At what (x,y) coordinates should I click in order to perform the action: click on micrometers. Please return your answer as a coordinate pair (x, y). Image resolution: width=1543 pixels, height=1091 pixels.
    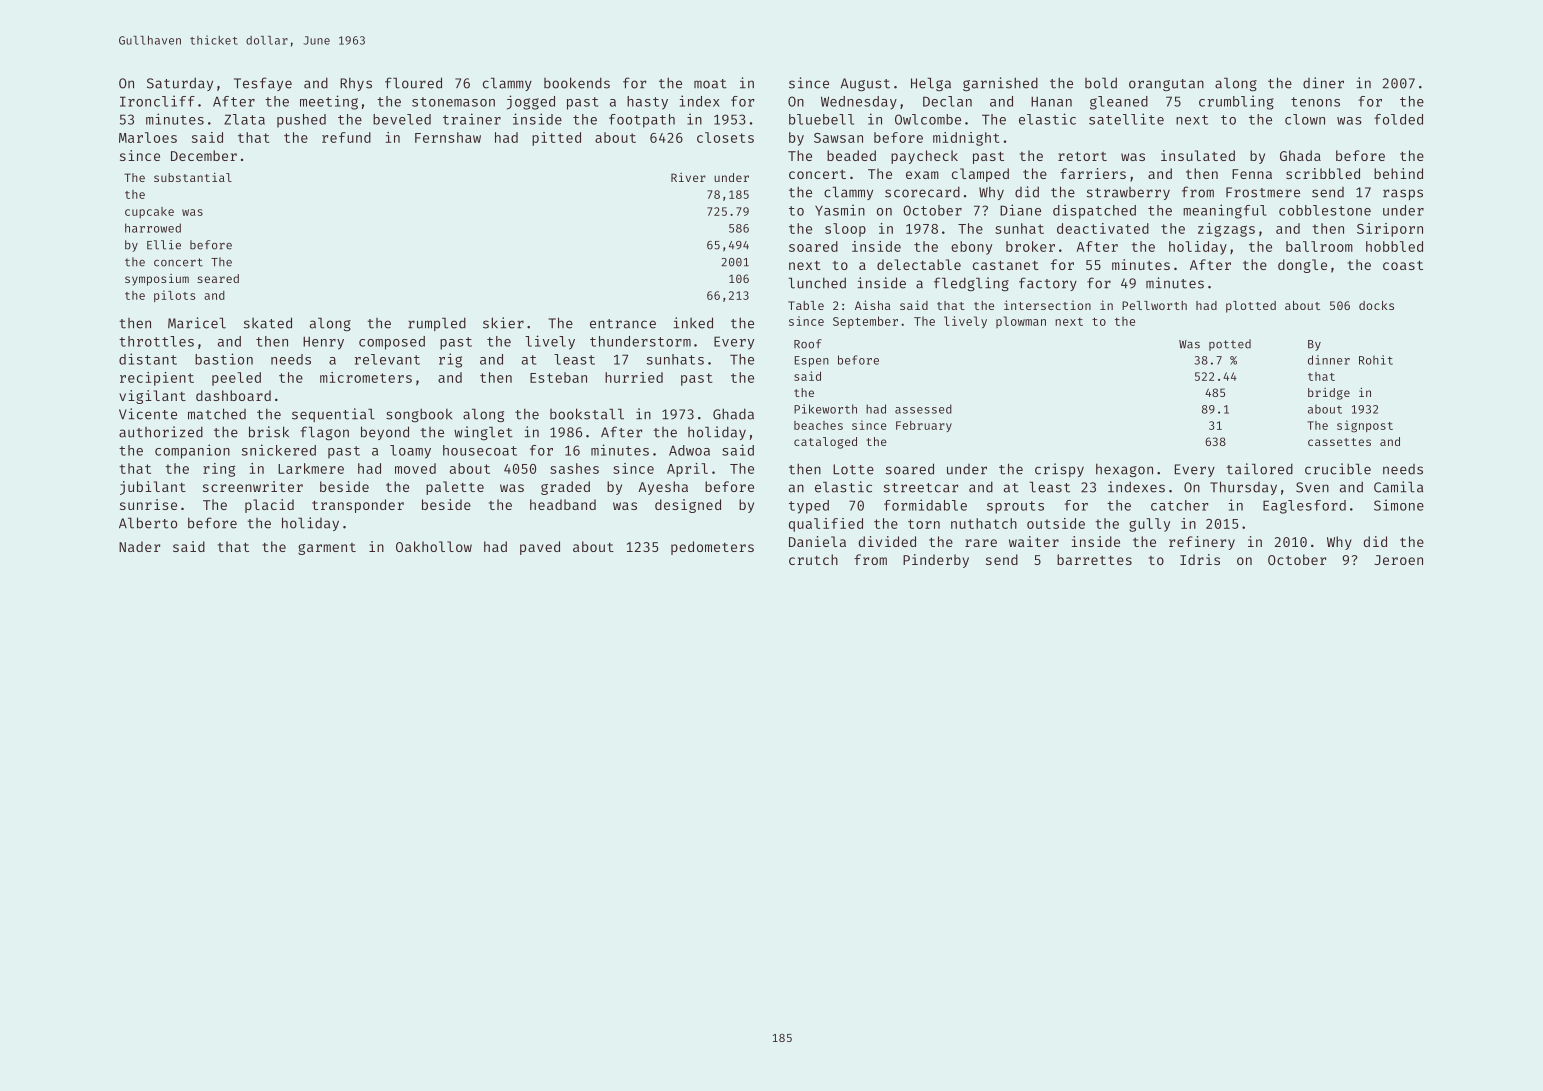
    Looking at the image, I should click on (366, 377).
